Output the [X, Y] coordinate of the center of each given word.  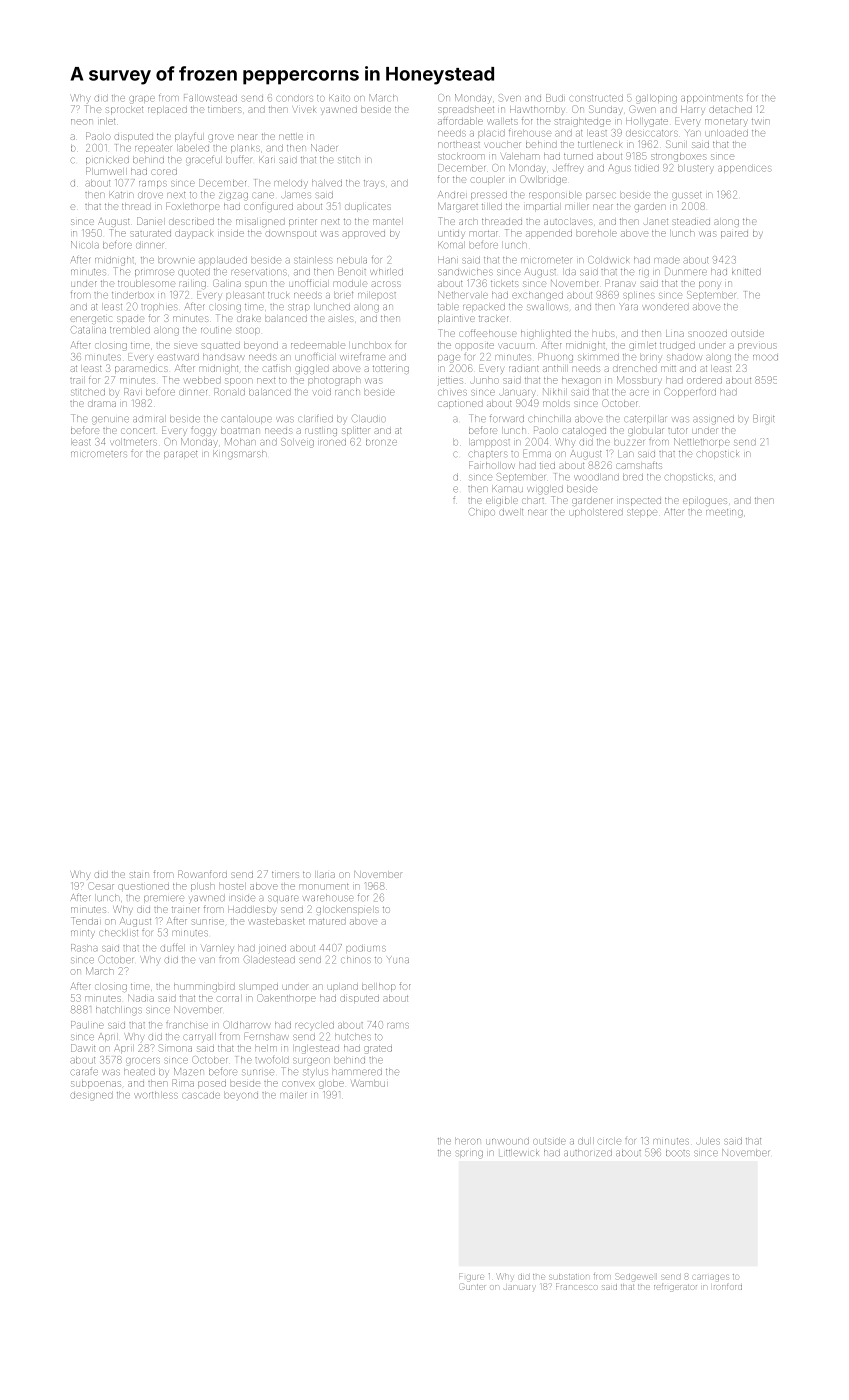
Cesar [101, 886]
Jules [708, 1142]
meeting [724, 512]
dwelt [511, 512]
